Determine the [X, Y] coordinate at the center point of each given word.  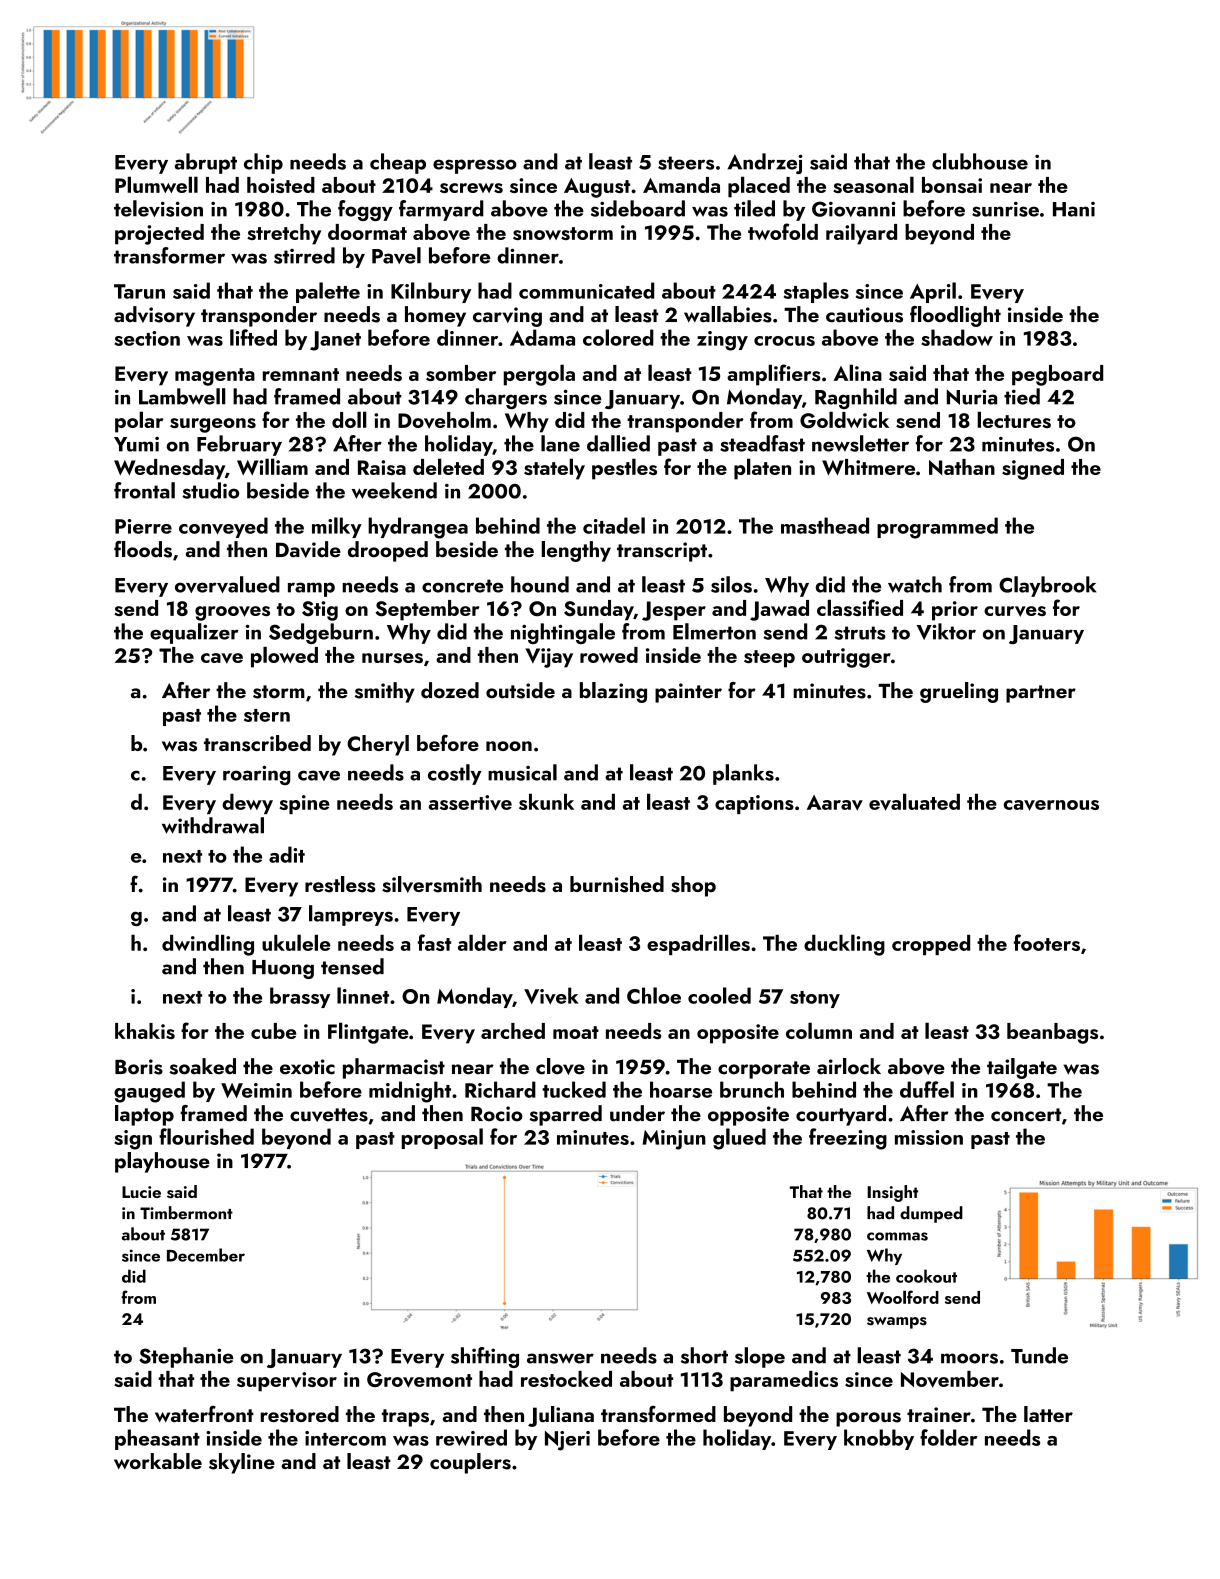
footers [1047, 942]
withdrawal [213, 825]
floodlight [955, 316]
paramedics [784, 1381]
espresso [475, 166]
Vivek [551, 995]
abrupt [205, 163]
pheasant [157, 1439]
